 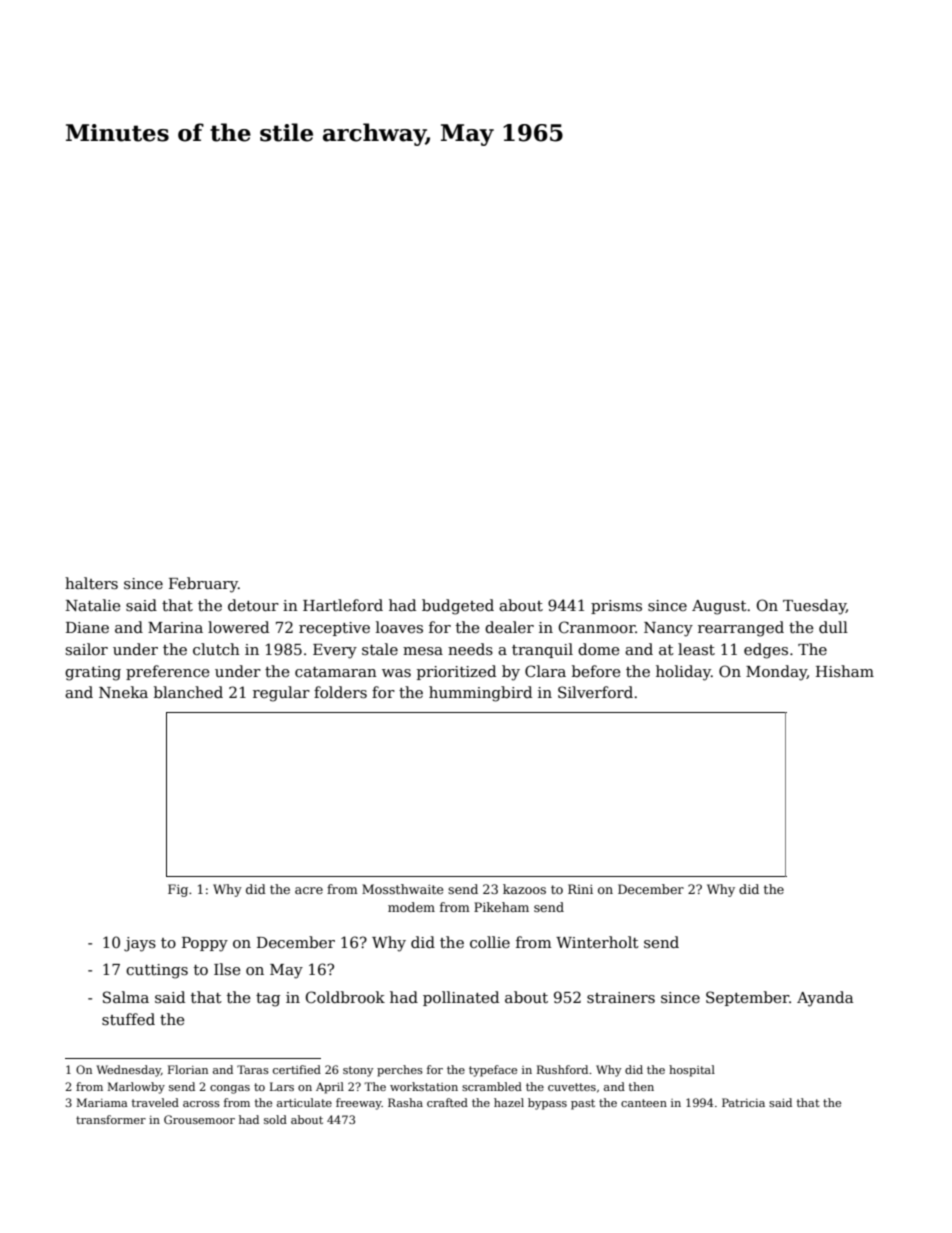 I want to click on Salma, so click(x=126, y=997).
